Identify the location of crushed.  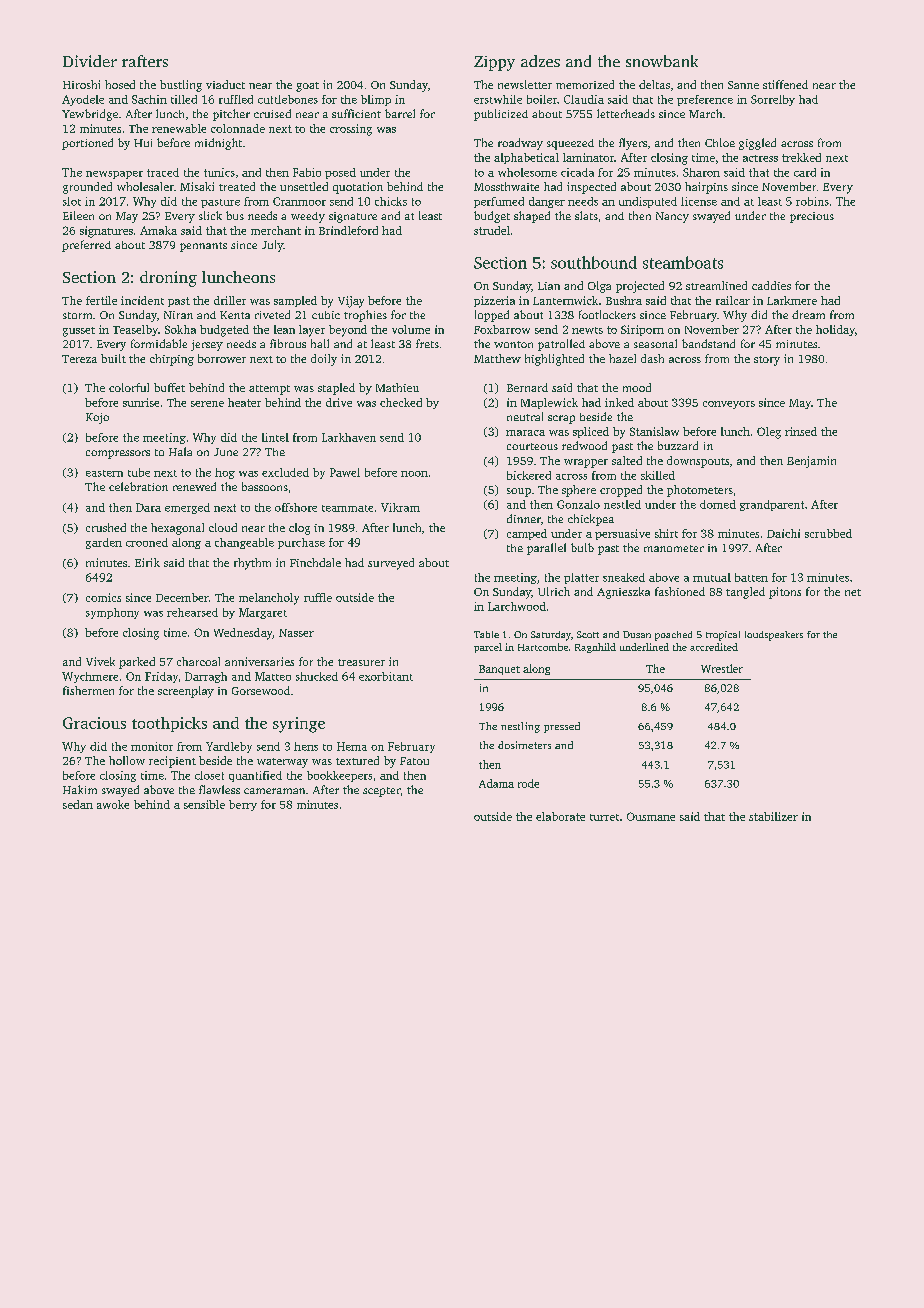
(106, 527).
